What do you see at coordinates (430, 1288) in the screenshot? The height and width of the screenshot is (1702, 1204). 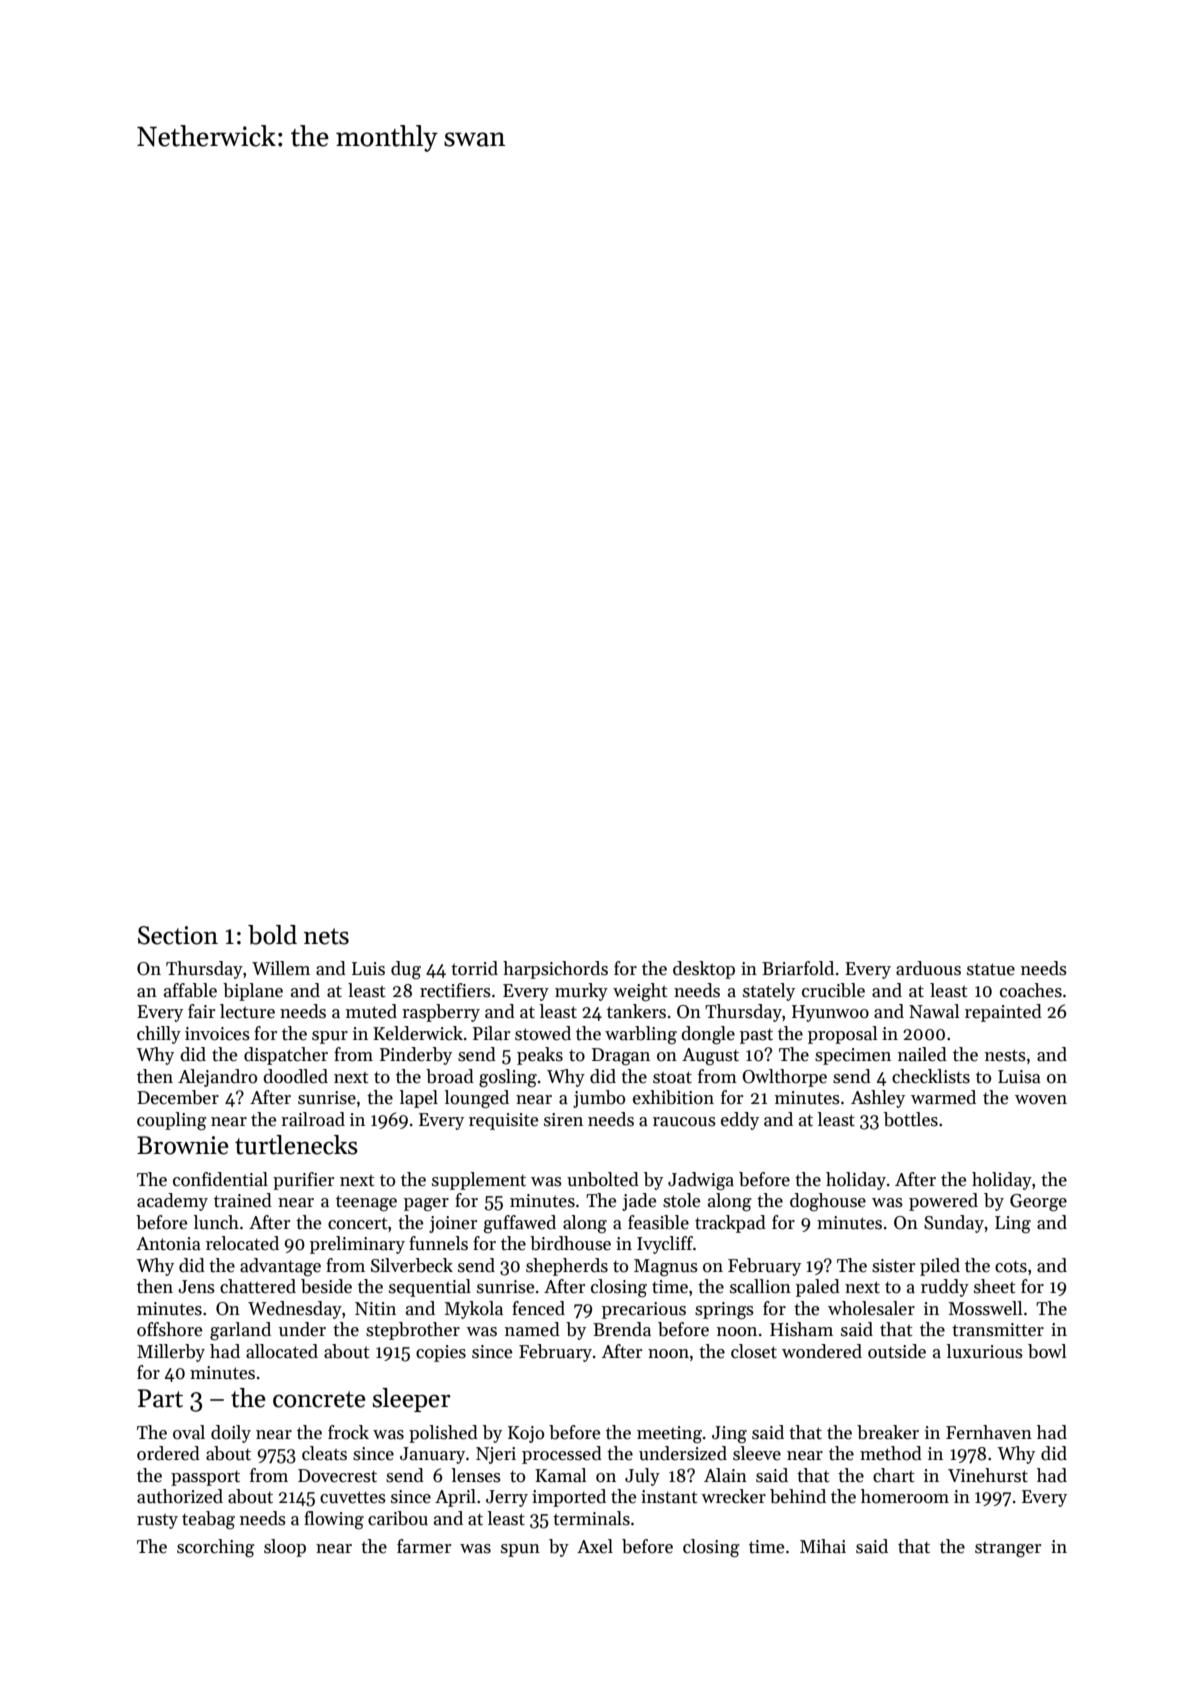 I see `sequential` at bounding box center [430, 1288].
